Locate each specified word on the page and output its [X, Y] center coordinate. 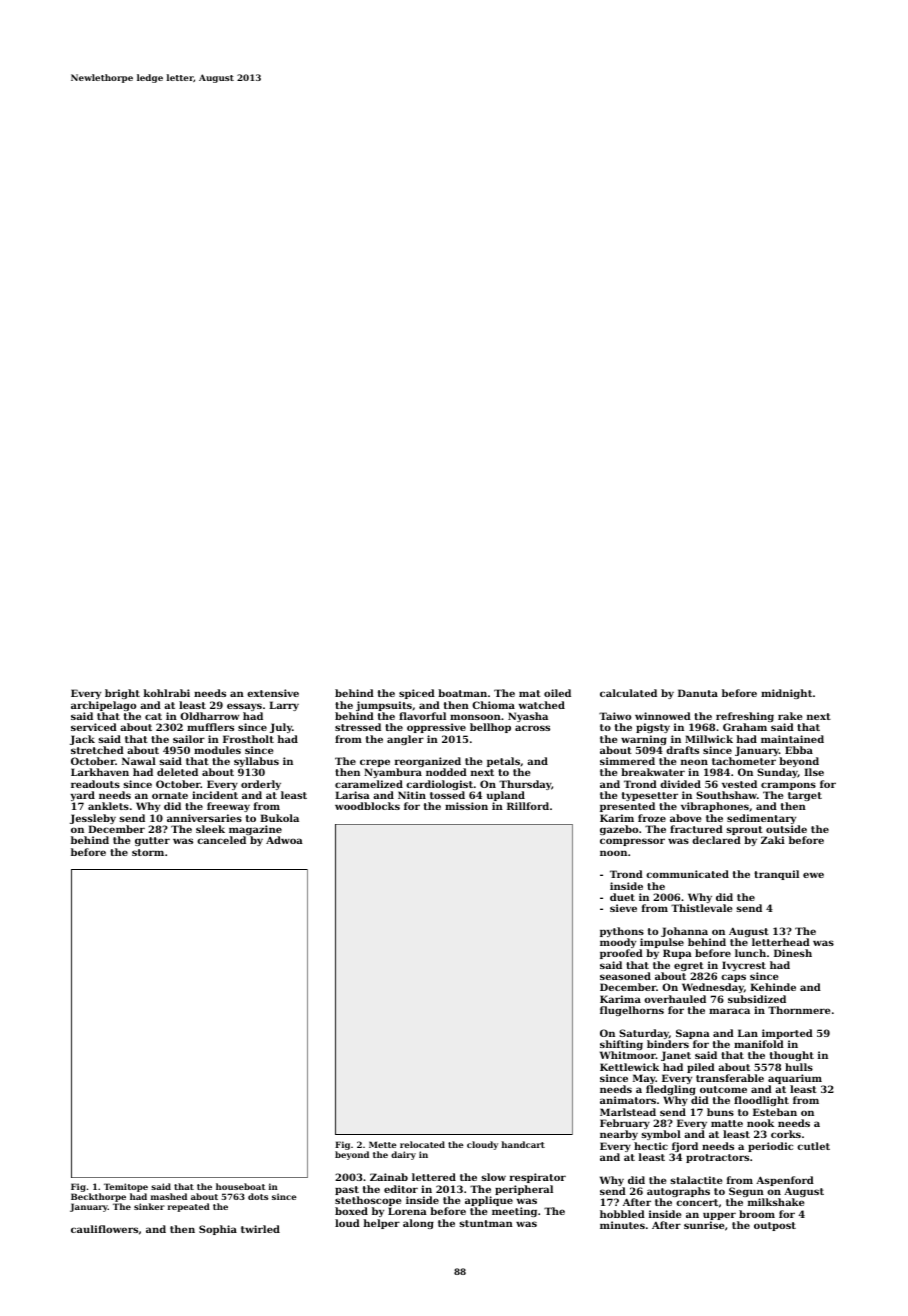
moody [618, 944]
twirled [260, 1229]
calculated [628, 693]
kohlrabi [167, 693]
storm [148, 852]
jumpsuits [384, 706]
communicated [687, 874]
